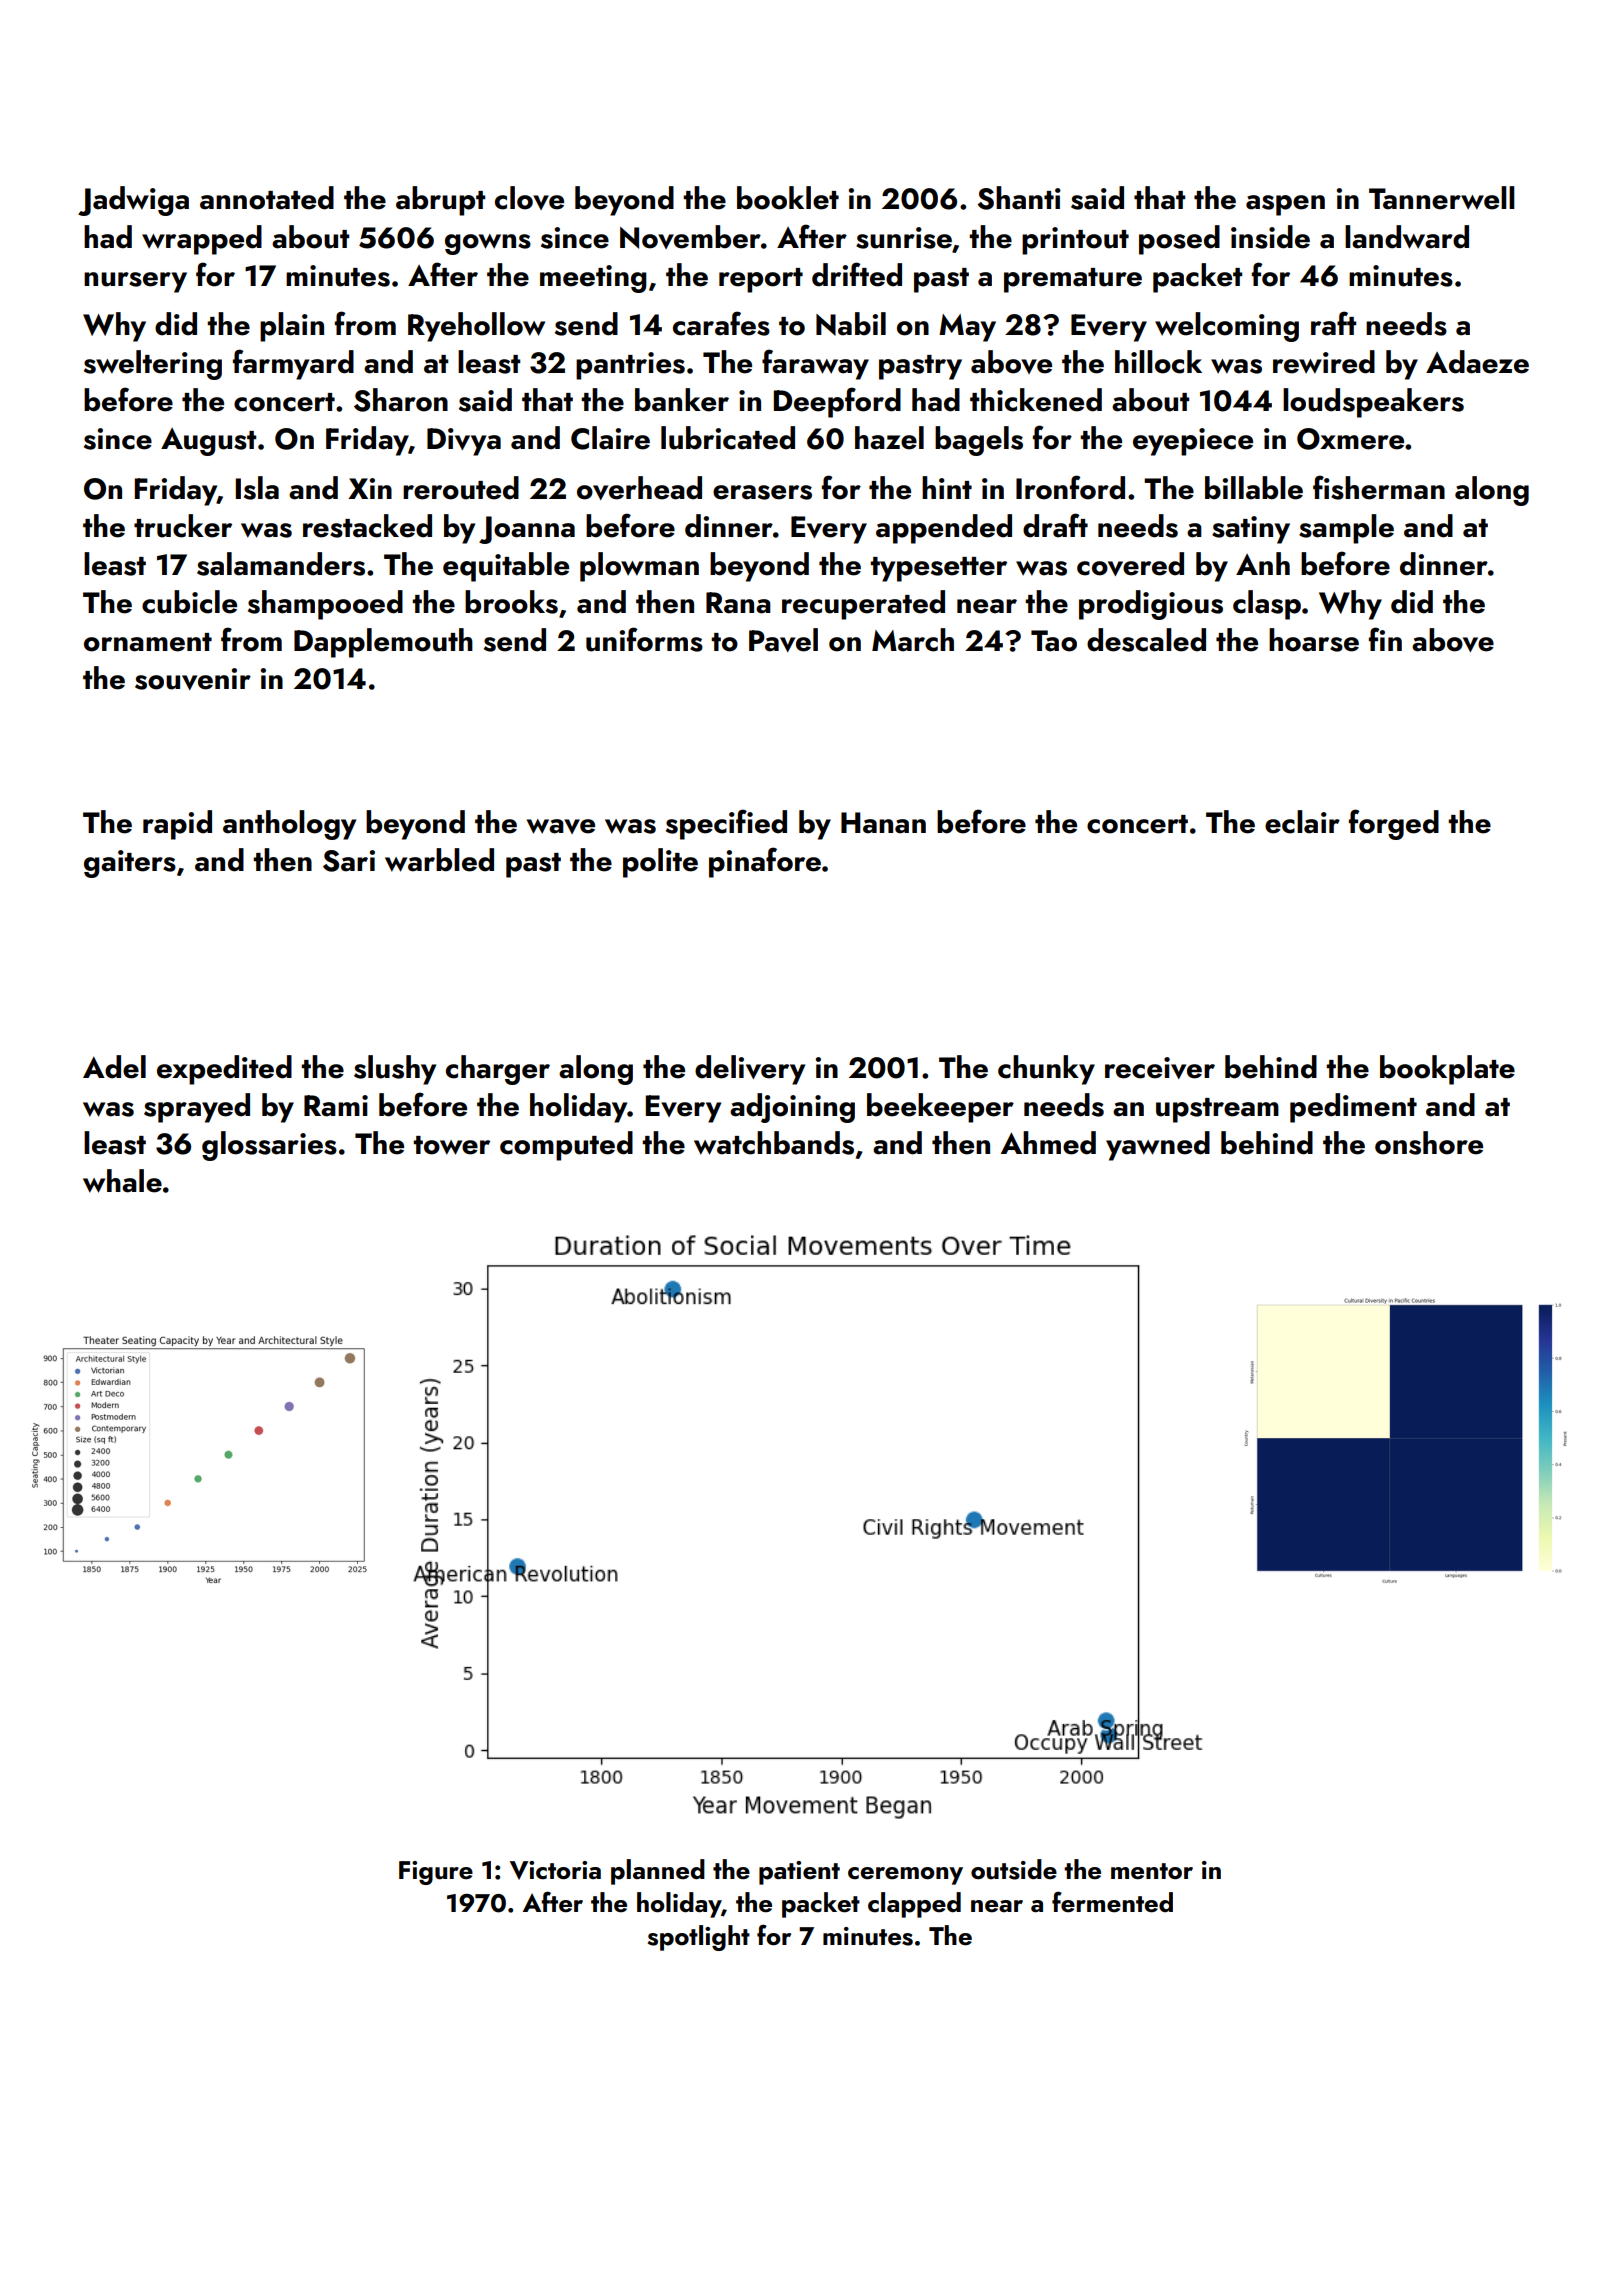 The width and height of the image is (1620, 2292). Describe the element at coordinates (1046, 1070) in the image. I see `chunky` at that location.
